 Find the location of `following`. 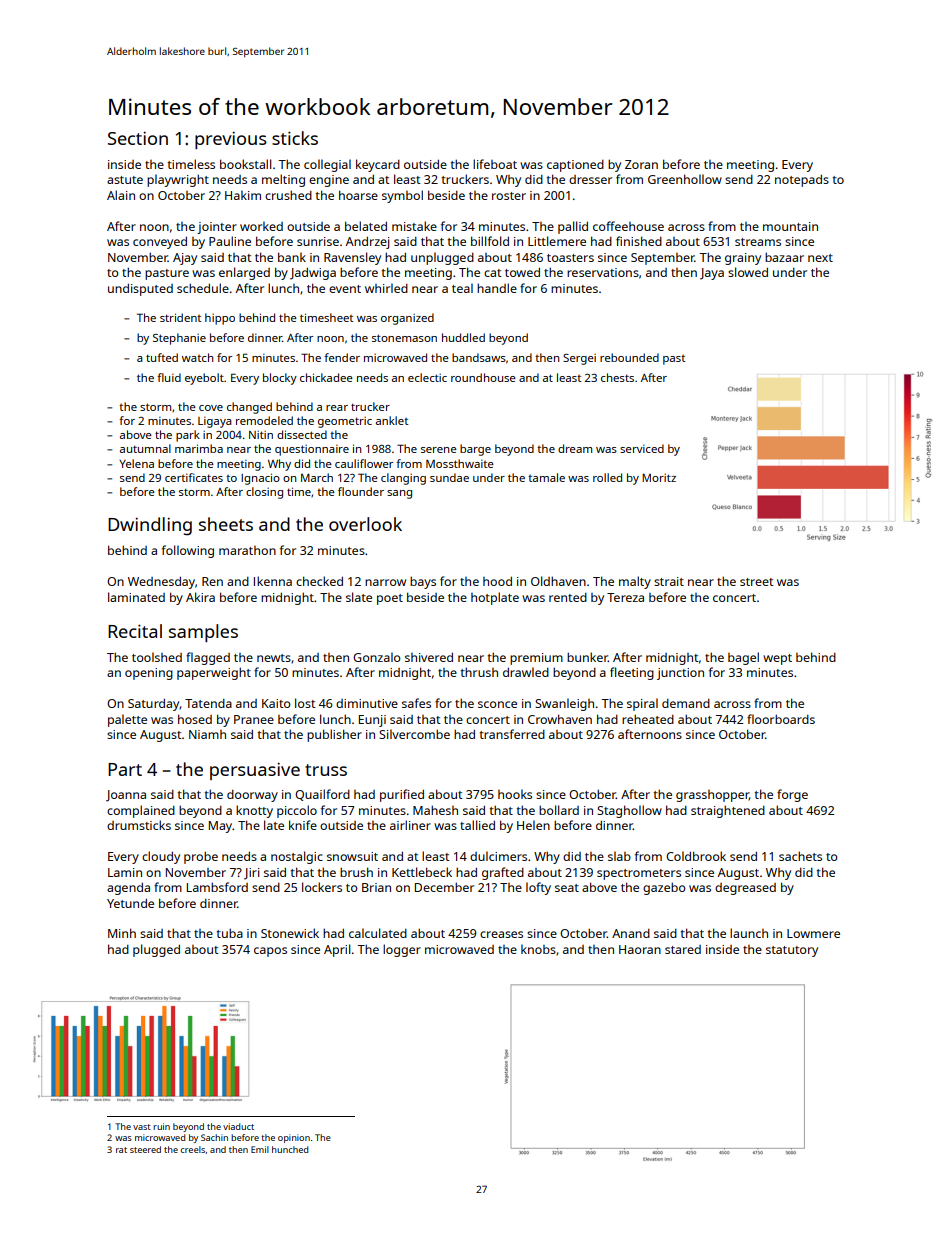

following is located at coordinates (188, 551).
